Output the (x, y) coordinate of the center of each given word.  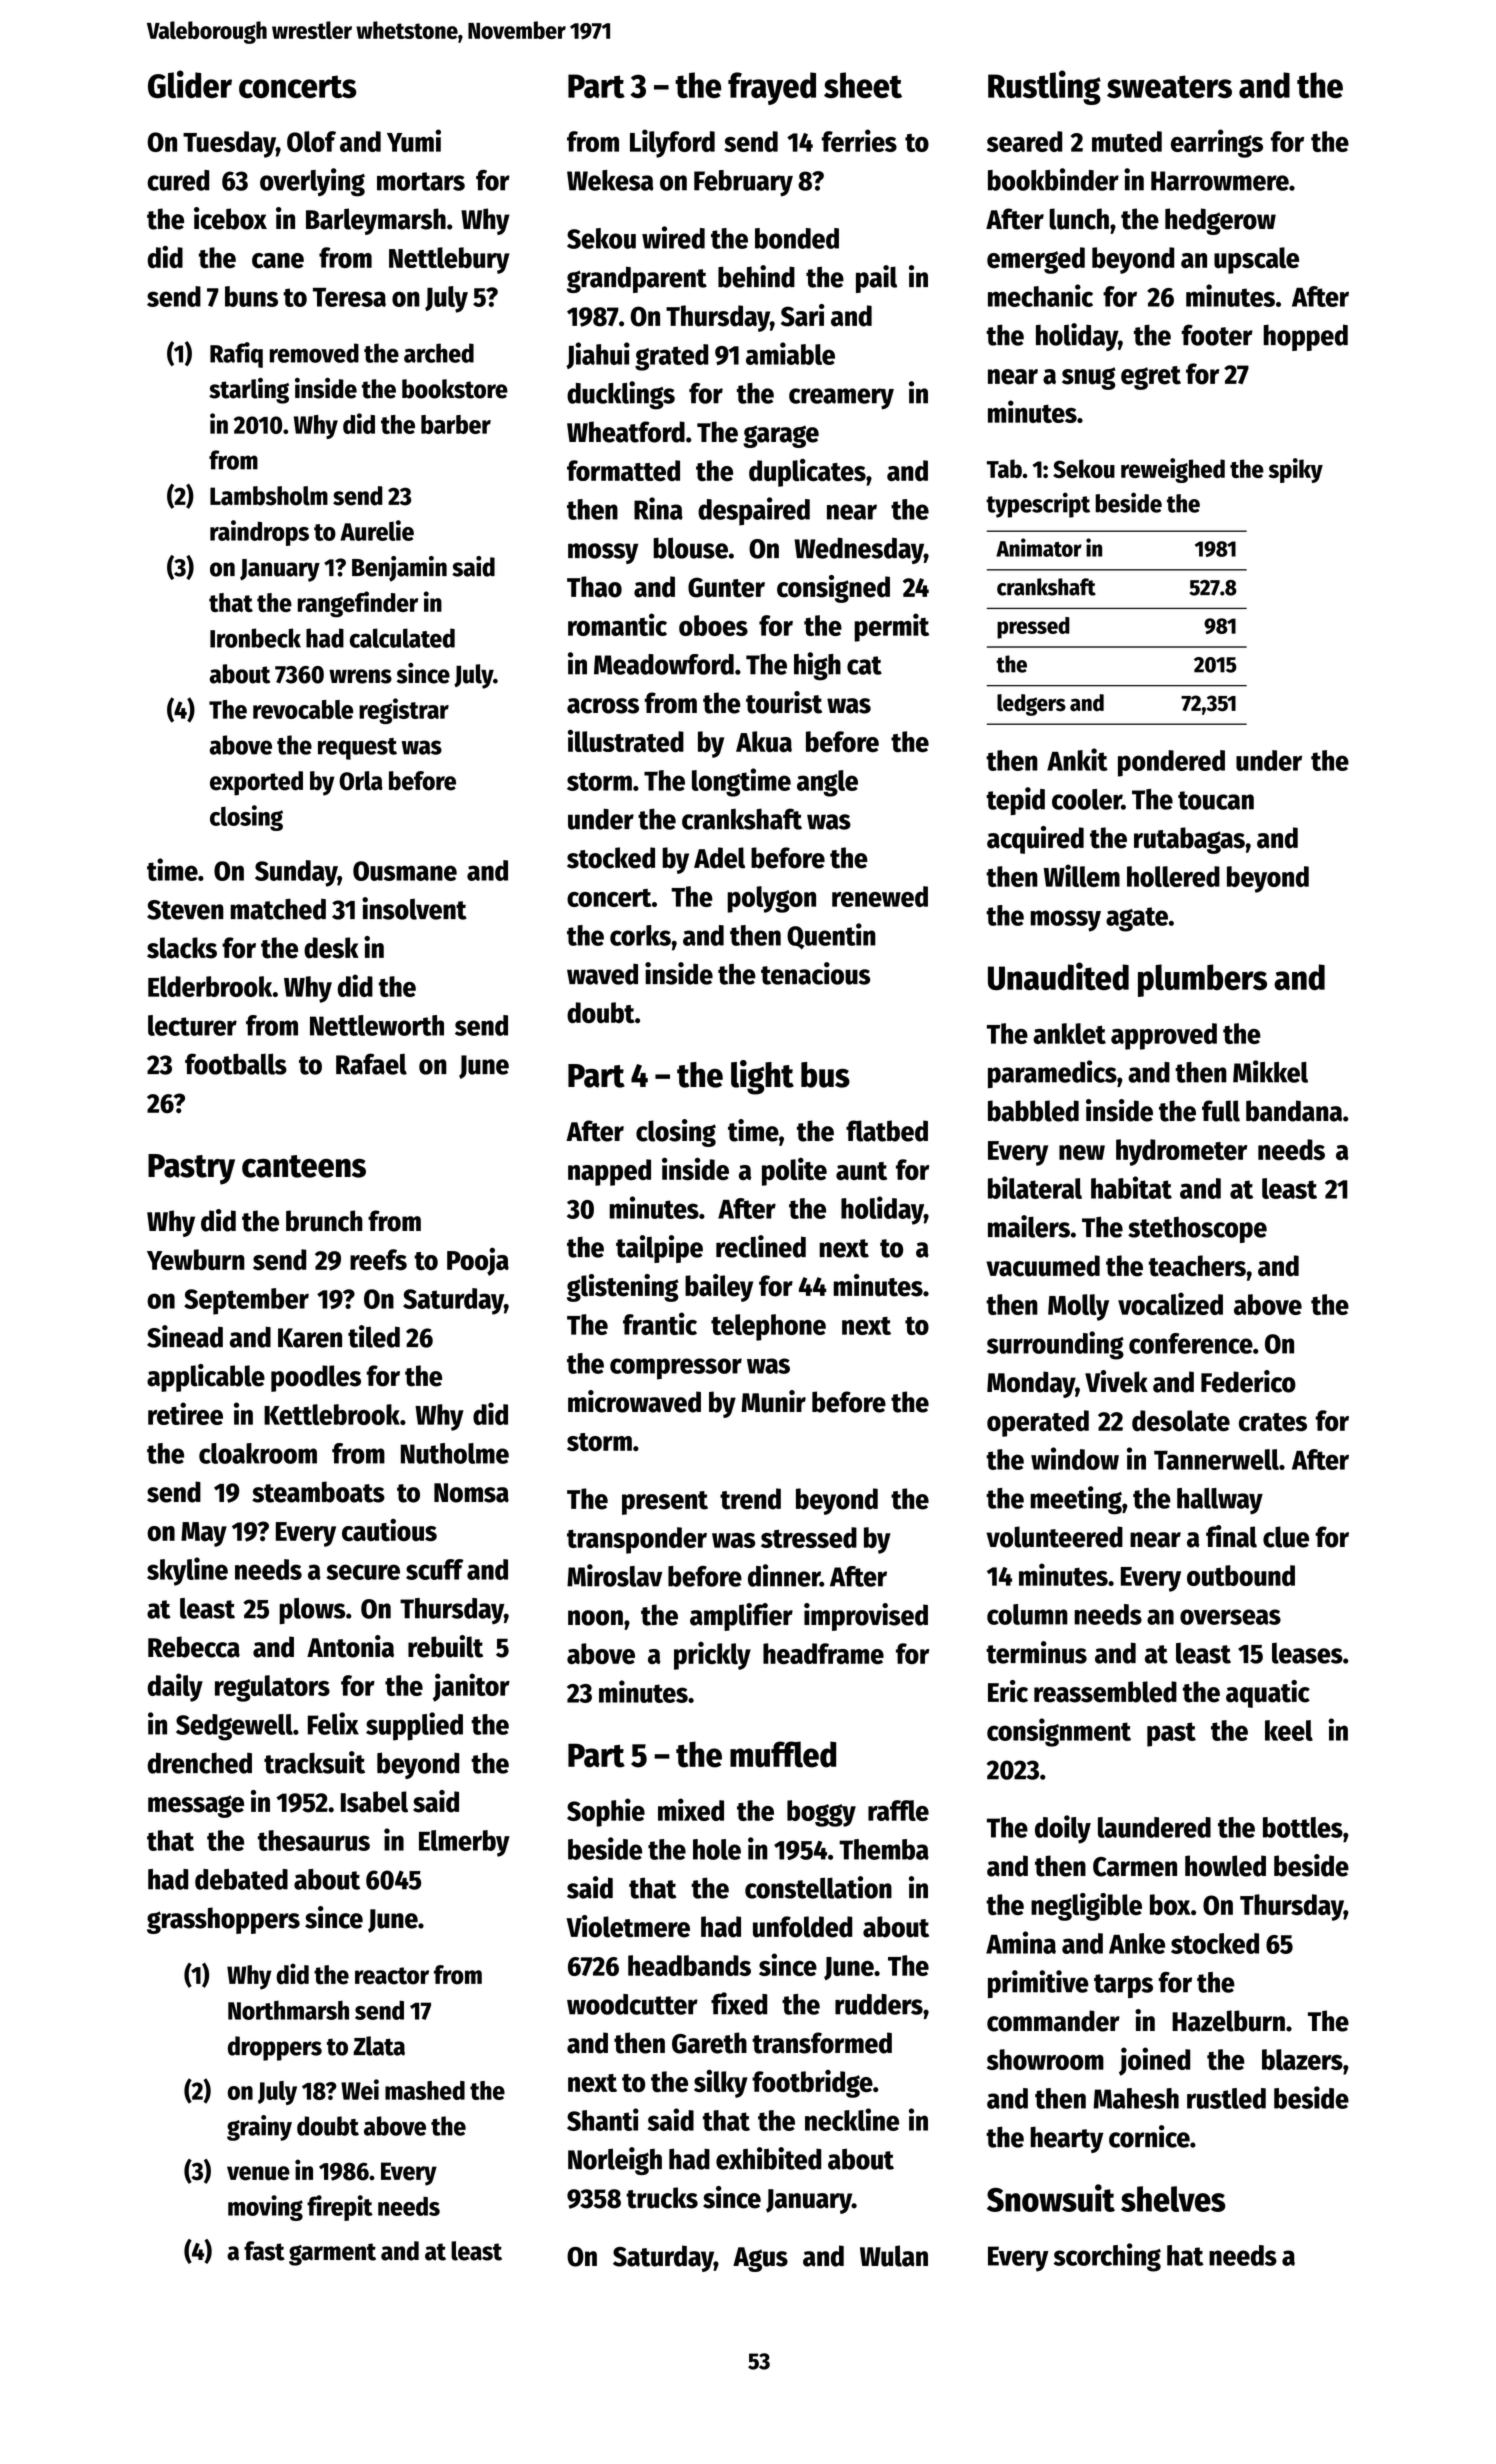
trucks (662, 2198)
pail (876, 279)
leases (1307, 1653)
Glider (190, 84)
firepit (340, 2208)
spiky (1296, 470)
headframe (823, 1654)
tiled (374, 1336)
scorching (1107, 2257)
